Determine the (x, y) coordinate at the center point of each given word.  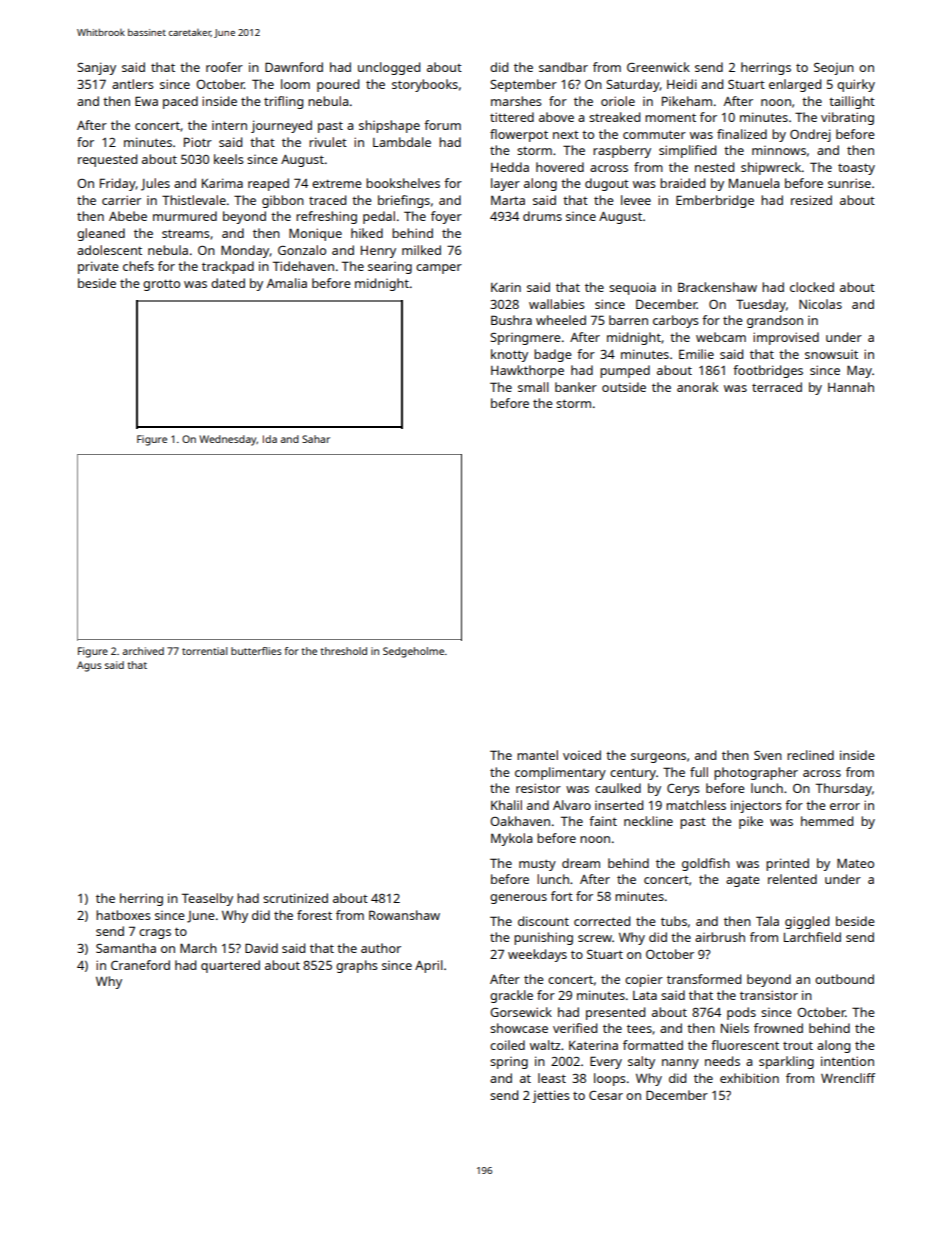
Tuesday (761, 305)
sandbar (563, 67)
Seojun (834, 69)
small (533, 387)
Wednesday (228, 440)
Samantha (126, 948)
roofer (224, 67)
